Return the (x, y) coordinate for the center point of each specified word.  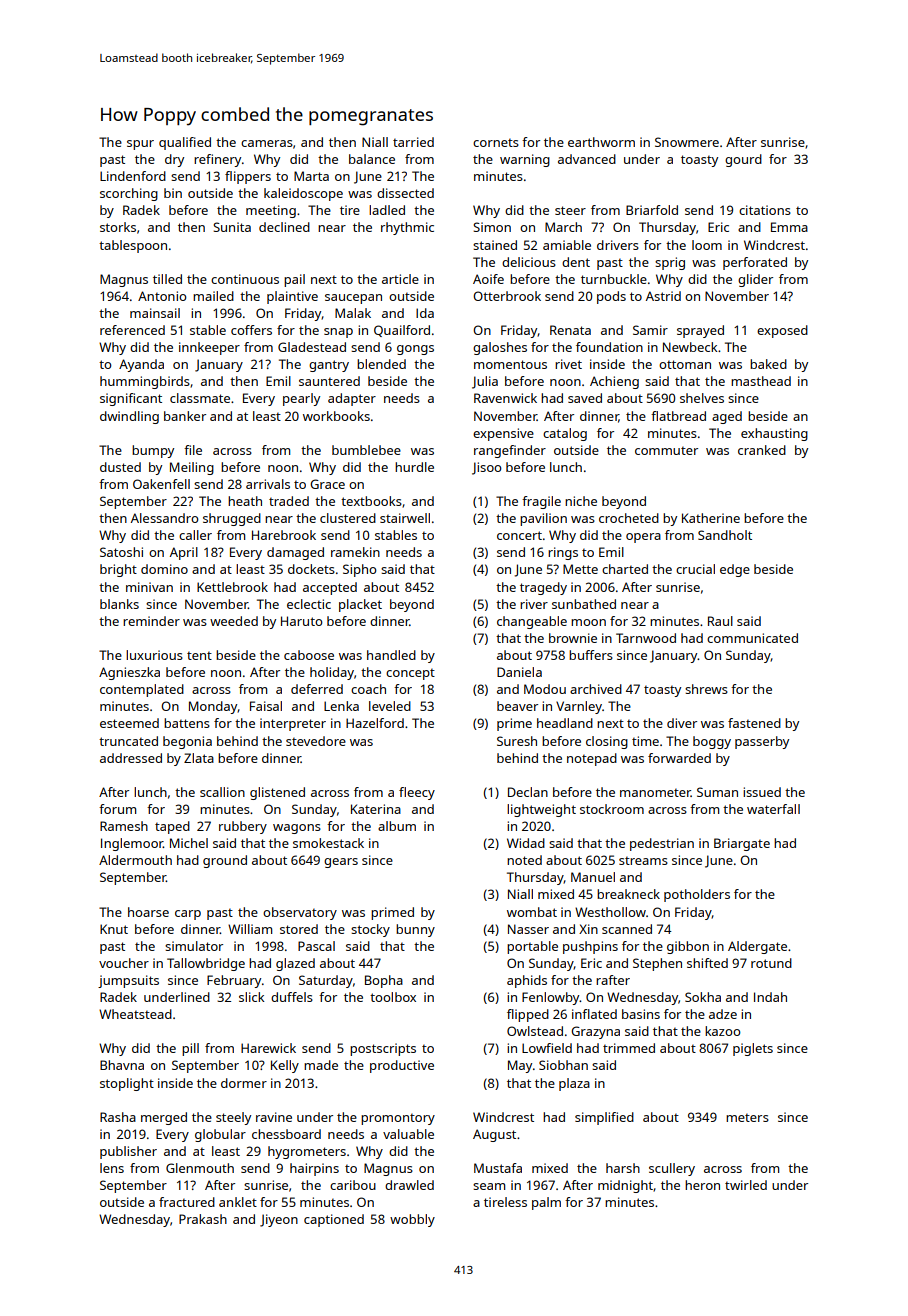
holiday (332, 673)
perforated (755, 263)
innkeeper (209, 348)
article (400, 279)
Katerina (376, 809)
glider (755, 280)
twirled (746, 1185)
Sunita (232, 227)
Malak (353, 313)
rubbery (243, 827)
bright (118, 570)
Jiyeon (279, 1220)
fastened (754, 723)
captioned (334, 1220)
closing (607, 742)
